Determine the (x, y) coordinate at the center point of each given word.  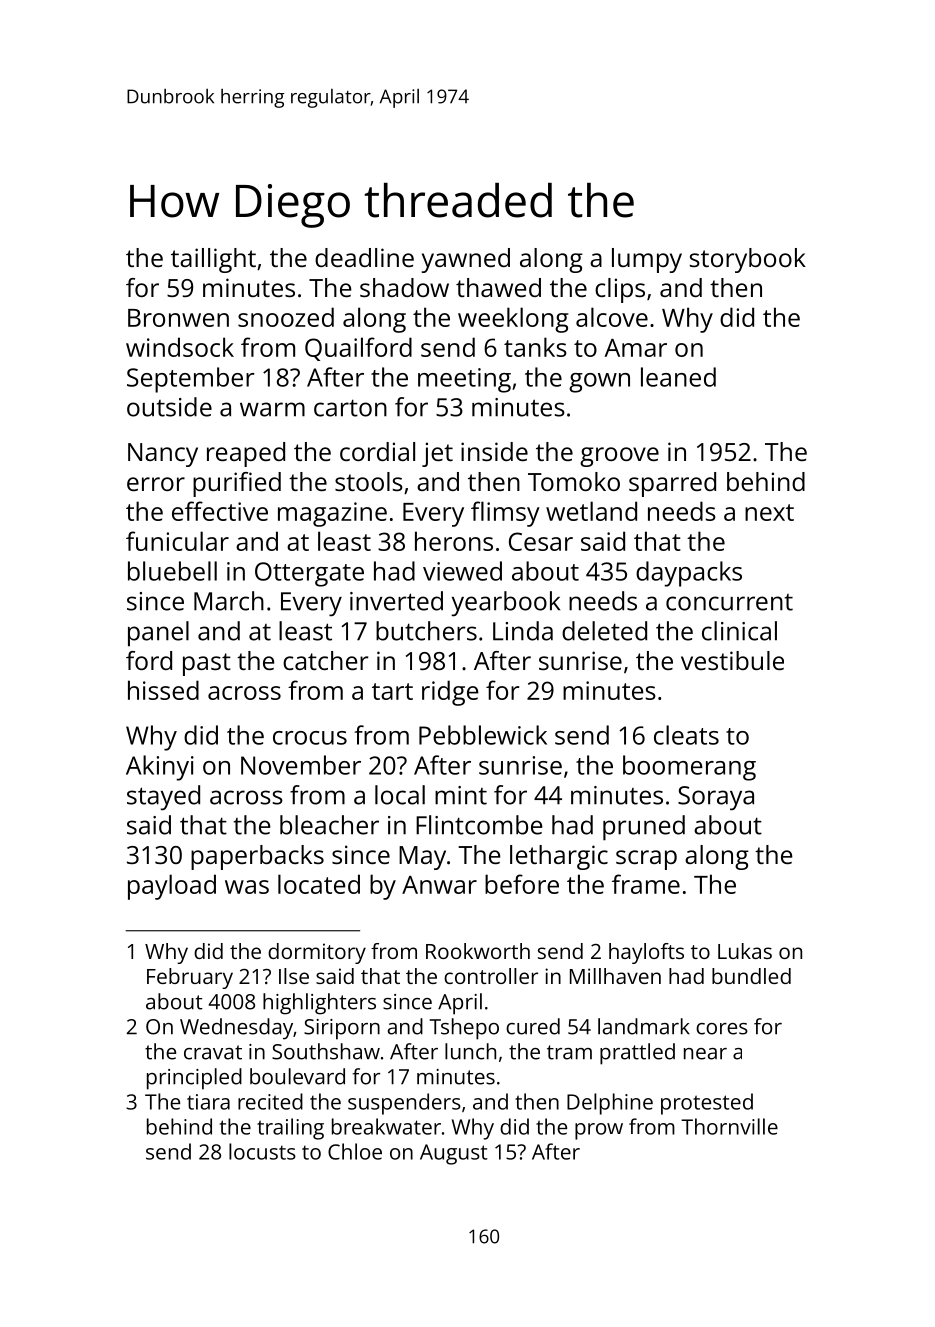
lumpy (647, 260)
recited (270, 1101)
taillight (213, 260)
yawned (466, 260)
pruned (644, 828)
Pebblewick (483, 735)
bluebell (172, 571)
